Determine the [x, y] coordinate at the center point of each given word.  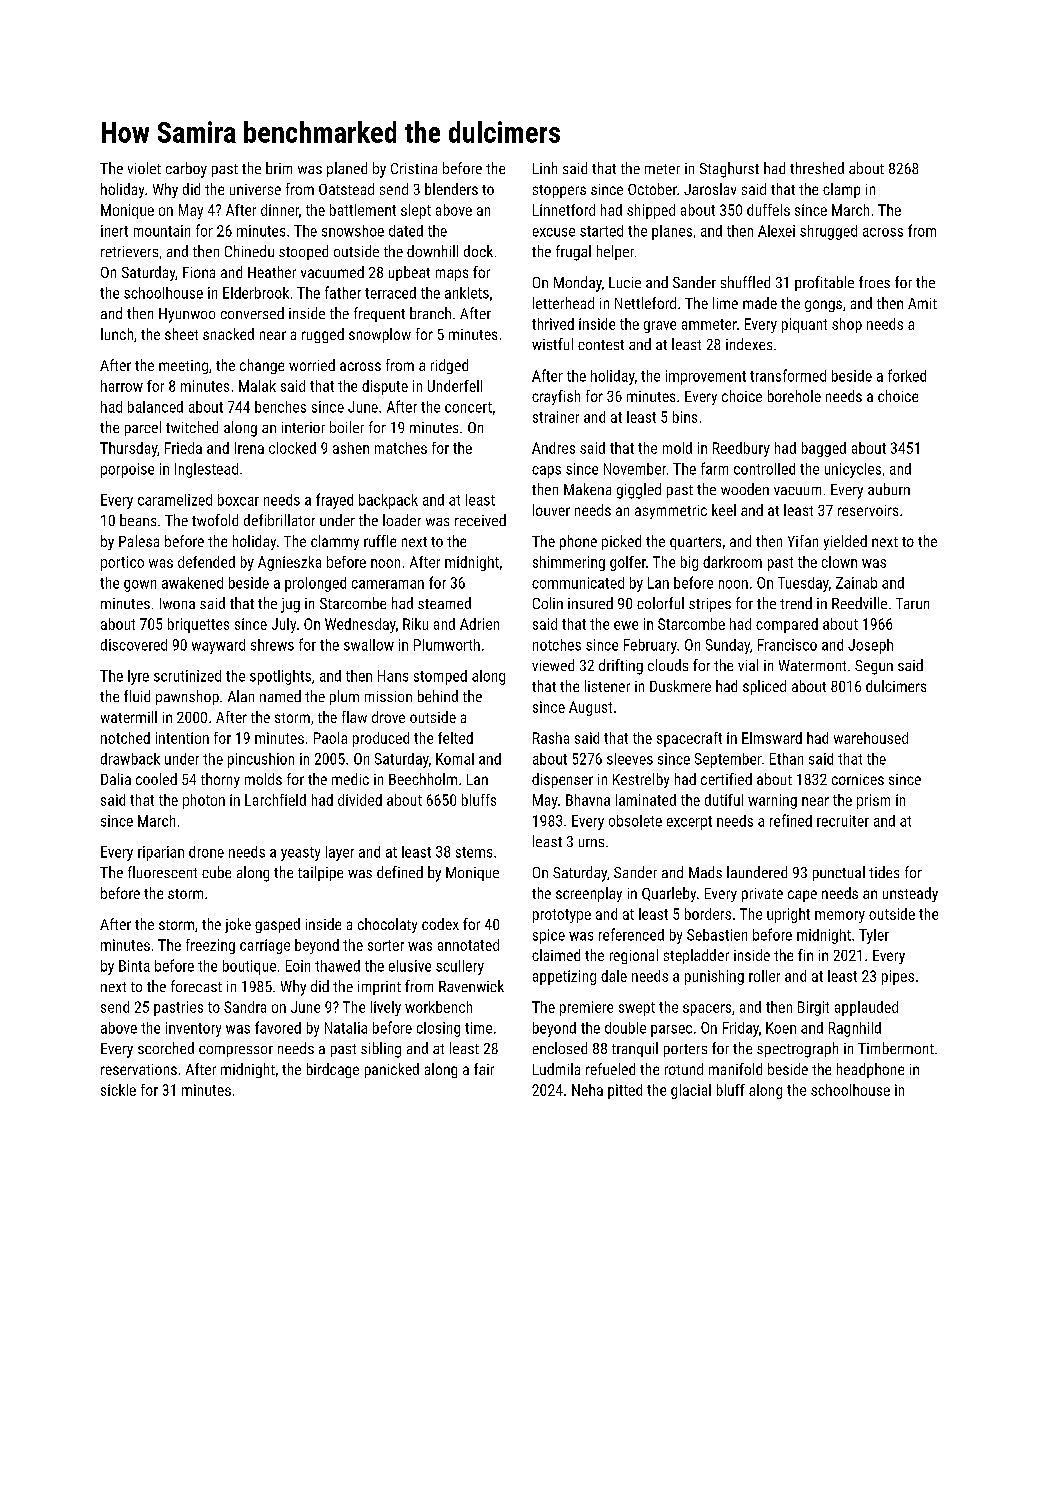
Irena [249, 448]
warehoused [871, 738]
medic [350, 779]
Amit [922, 303]
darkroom [732, 562]
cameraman [388, 584]
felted [455, 738]
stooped [303, 252]
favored [278, 1027]
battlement [363, 210]
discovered [134, 645]
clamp [841, 190]
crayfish [556, 397]
